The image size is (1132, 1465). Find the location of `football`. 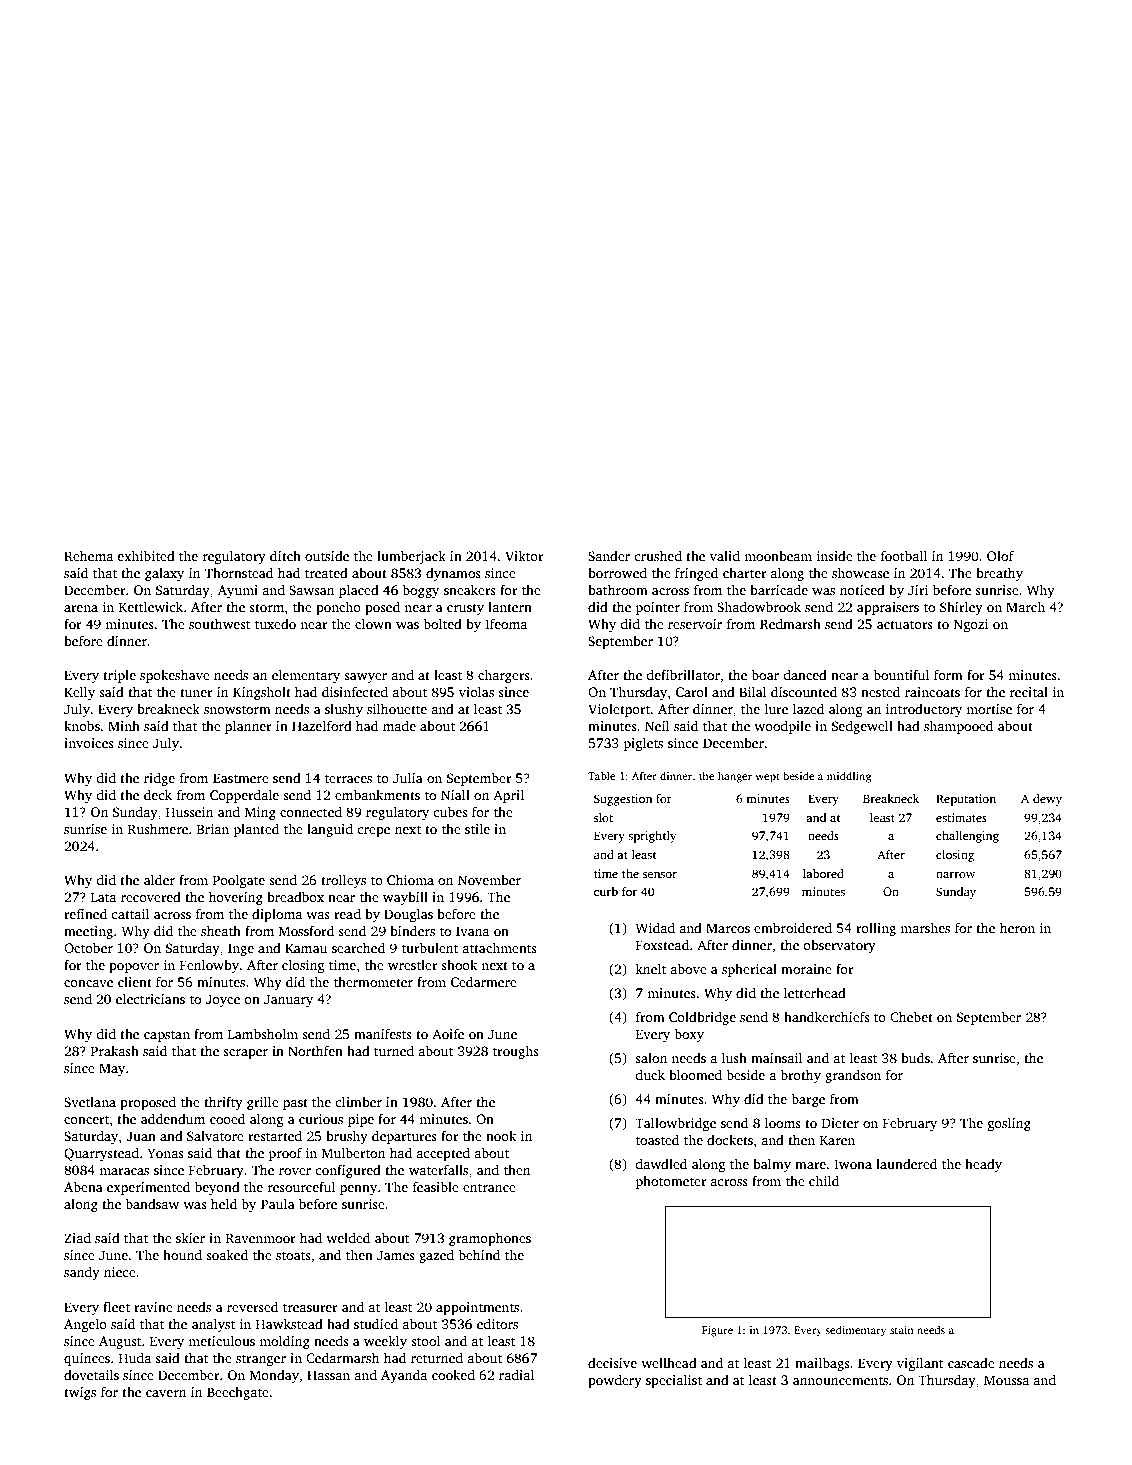

football is located at coordinates (904, 555).
